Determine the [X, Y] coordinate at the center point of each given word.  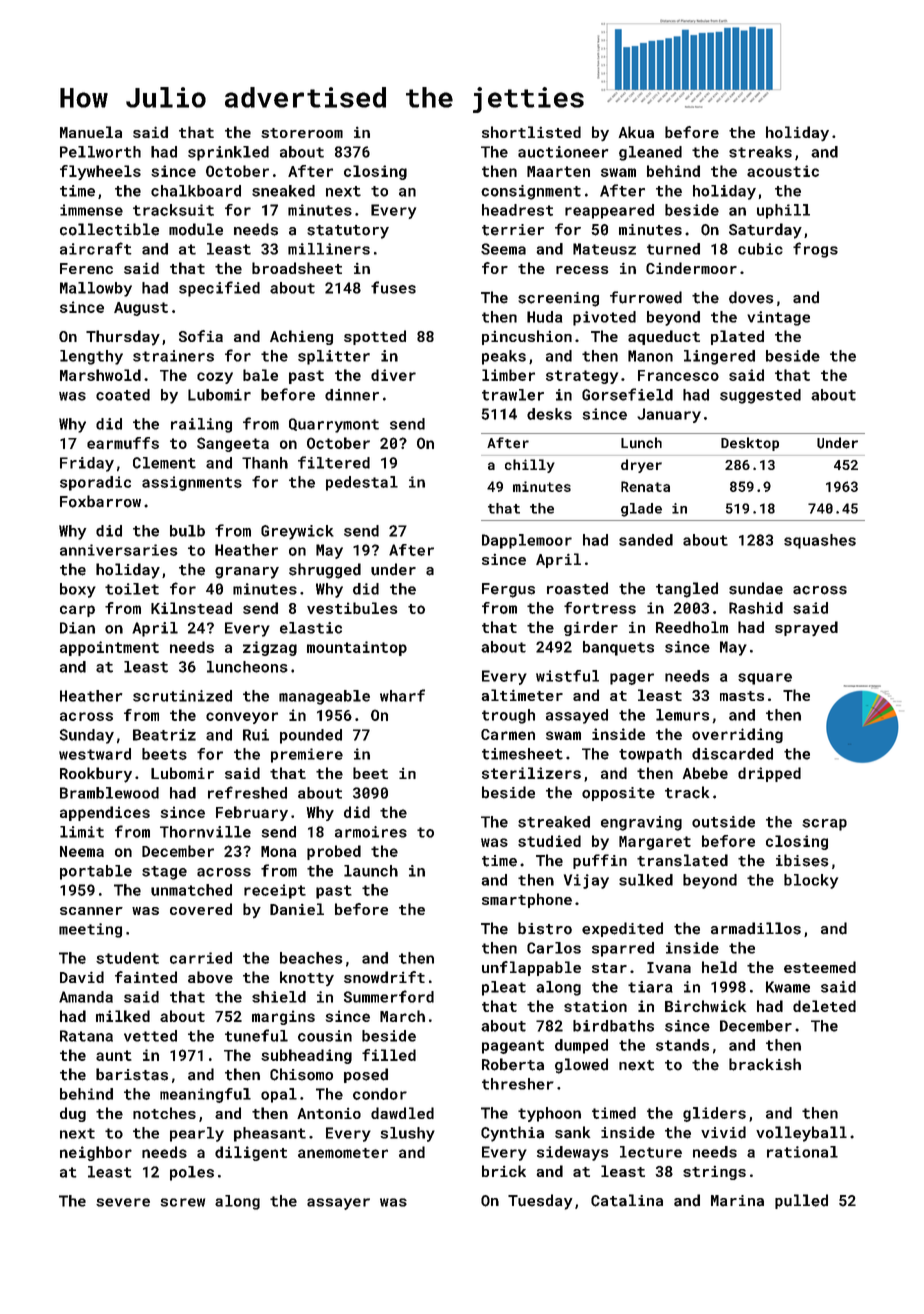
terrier [513, 230]
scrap [824, 825]
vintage [778, 318]
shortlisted [531, 132]
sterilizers [531, 773]
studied [549, 841]
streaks [760, 152]
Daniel [297, 909]
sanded [646, 540]
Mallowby [96, 289]
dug [73, 1114]
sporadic [95, 483]
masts [742, 696]
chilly [530, 466]
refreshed [247, 792]
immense [91, 210]
